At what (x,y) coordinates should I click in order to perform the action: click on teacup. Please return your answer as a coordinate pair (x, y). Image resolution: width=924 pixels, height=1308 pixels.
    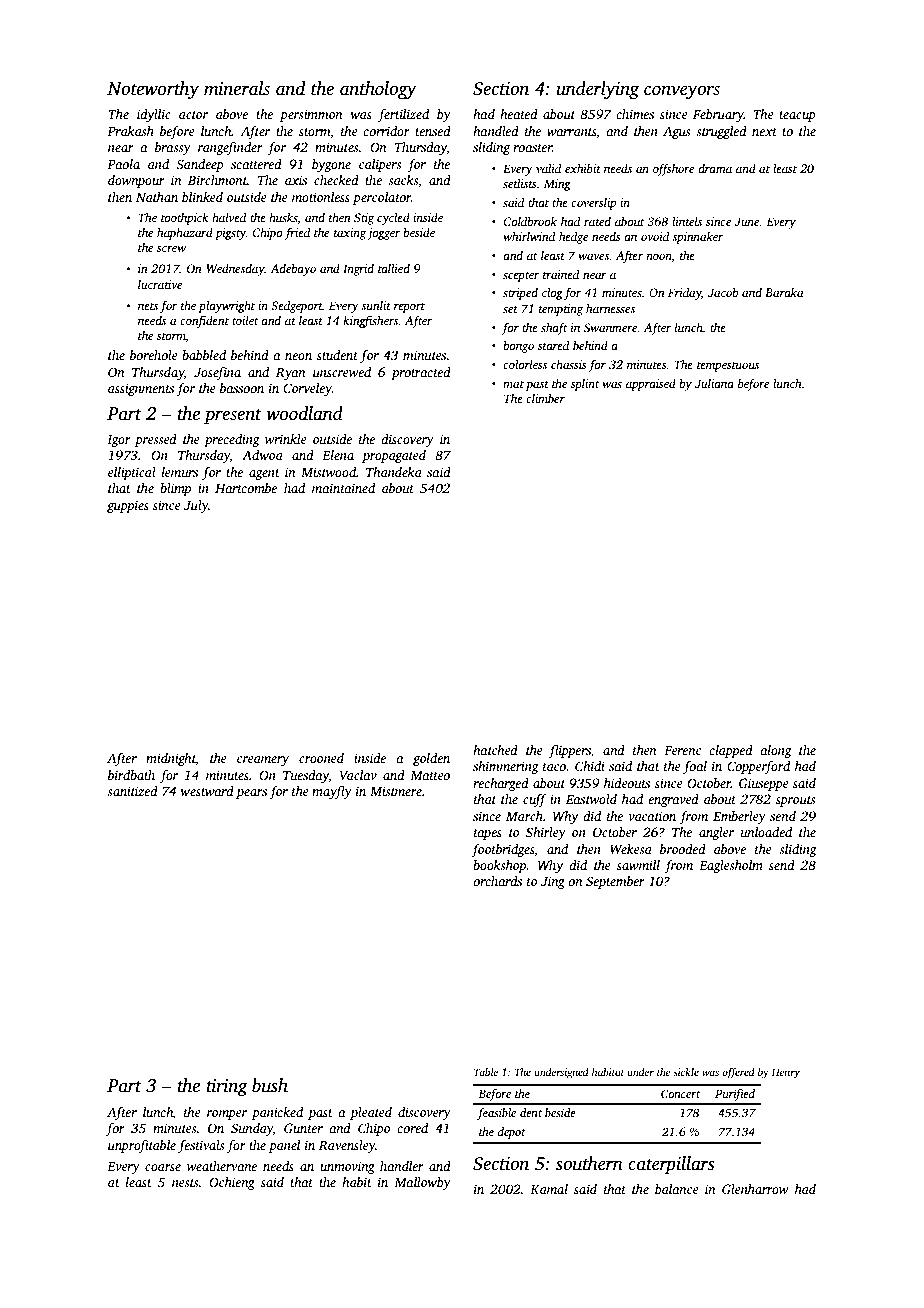
    Looking at the image, I should click on (797, 116).
